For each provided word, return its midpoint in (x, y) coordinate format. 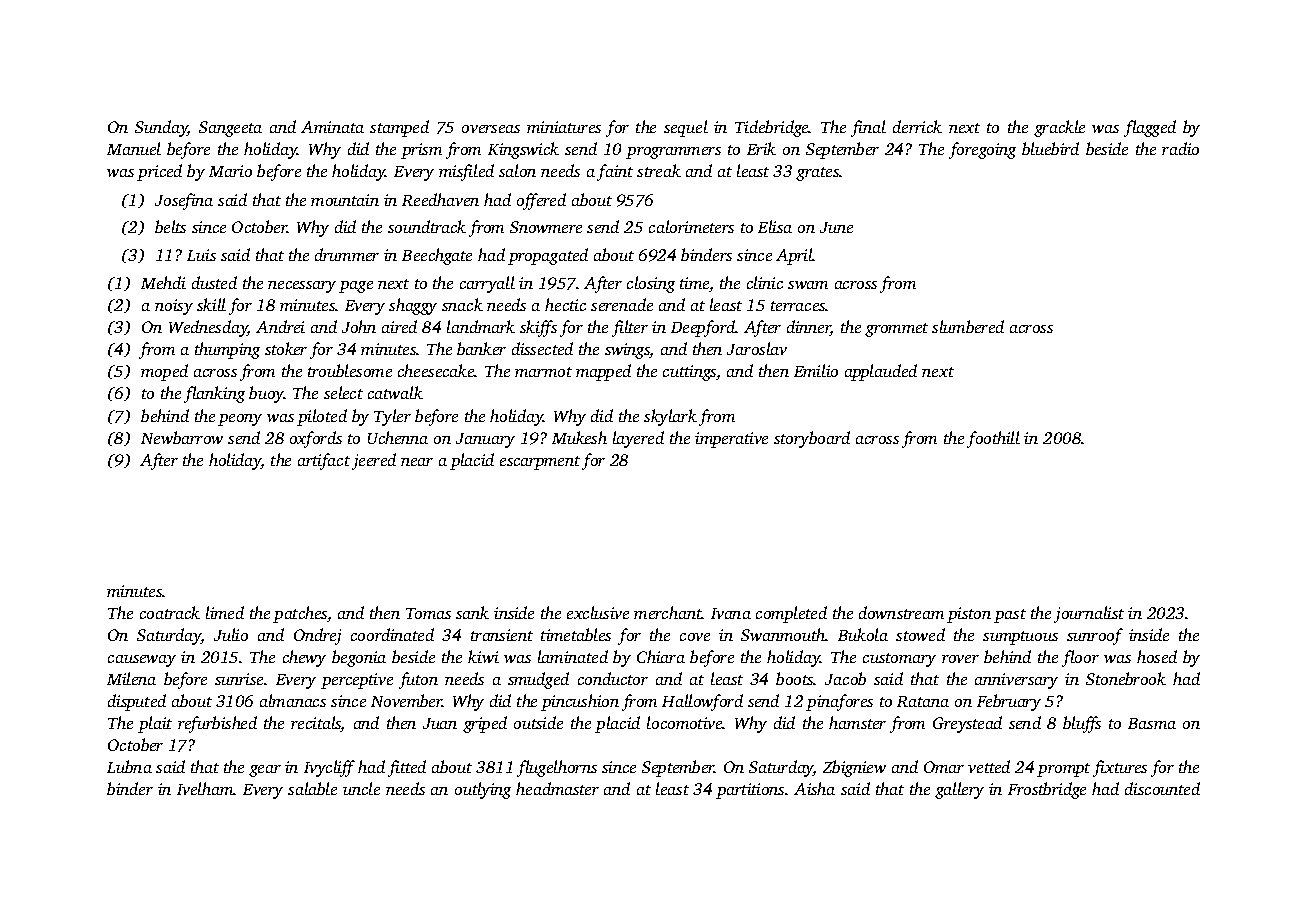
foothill (993, 439)
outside (538, 722)
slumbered (968, 326)
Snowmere (546, 227)
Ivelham (205, 788)
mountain (345, 200)
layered (638, 439)
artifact (324, 461)
